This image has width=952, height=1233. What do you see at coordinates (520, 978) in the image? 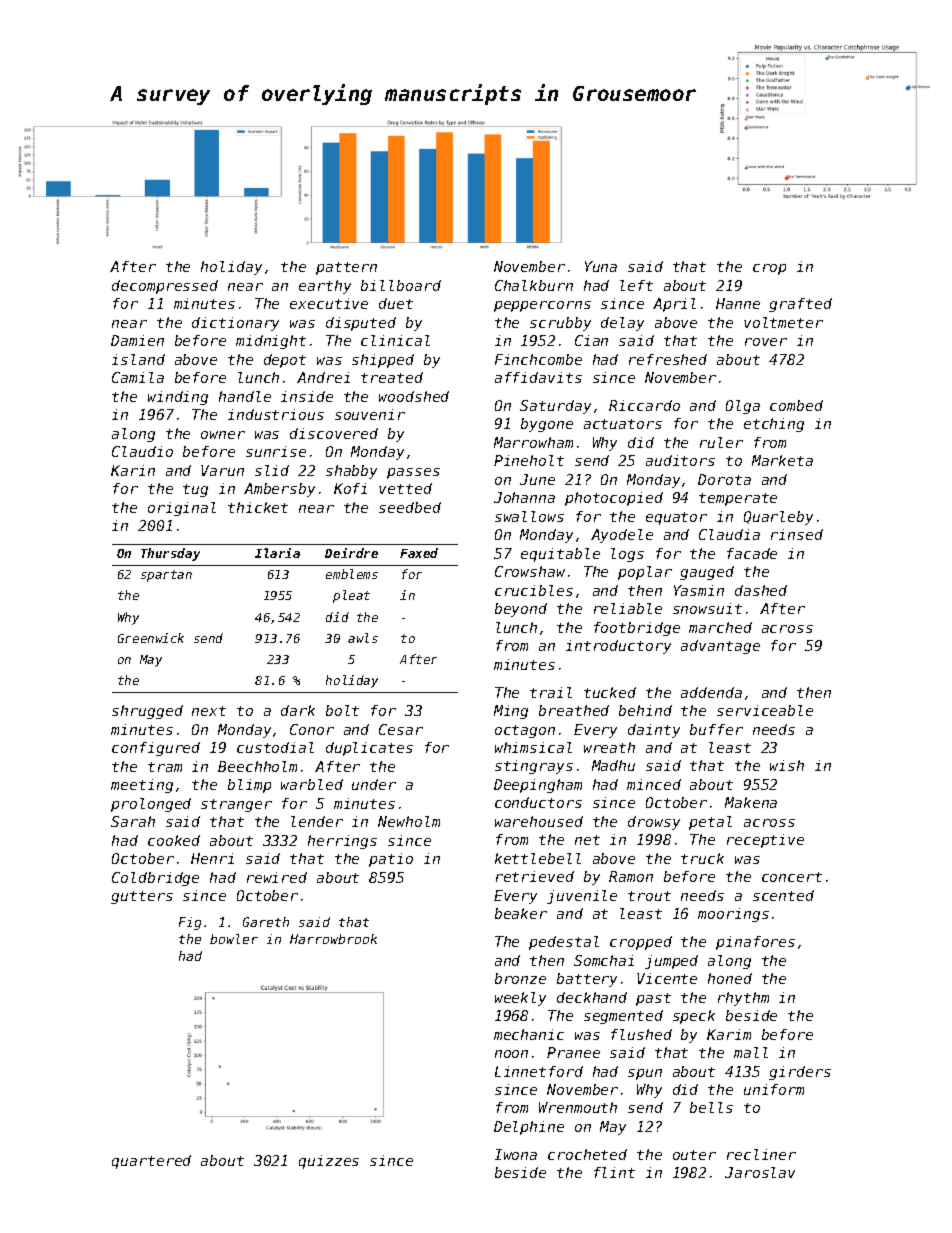
I see `bronze` at bounding box center [520, 978].
